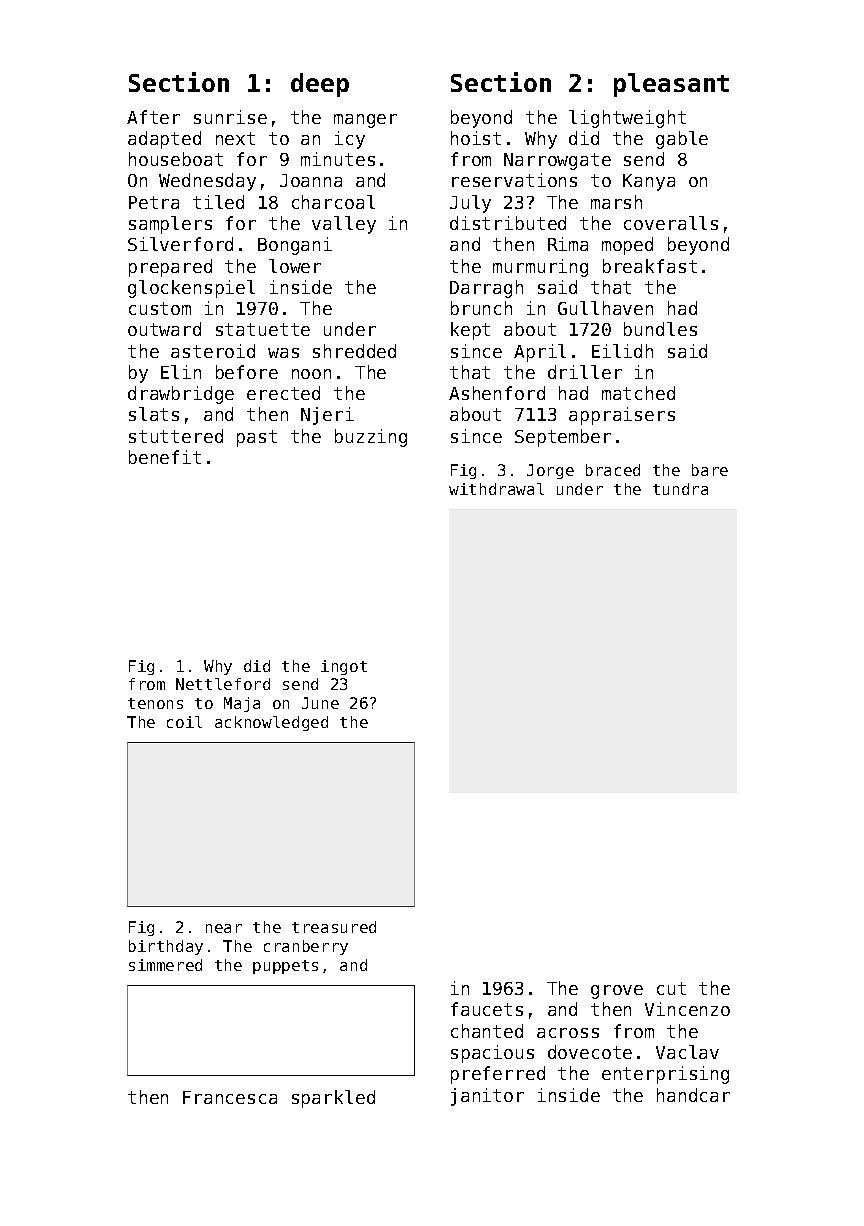 Image resolution: width=864 pixels, height=1226 pixels. Describe the element at coordinates (496, 489) in the screenshot. I see `withdrawal` at that location.
